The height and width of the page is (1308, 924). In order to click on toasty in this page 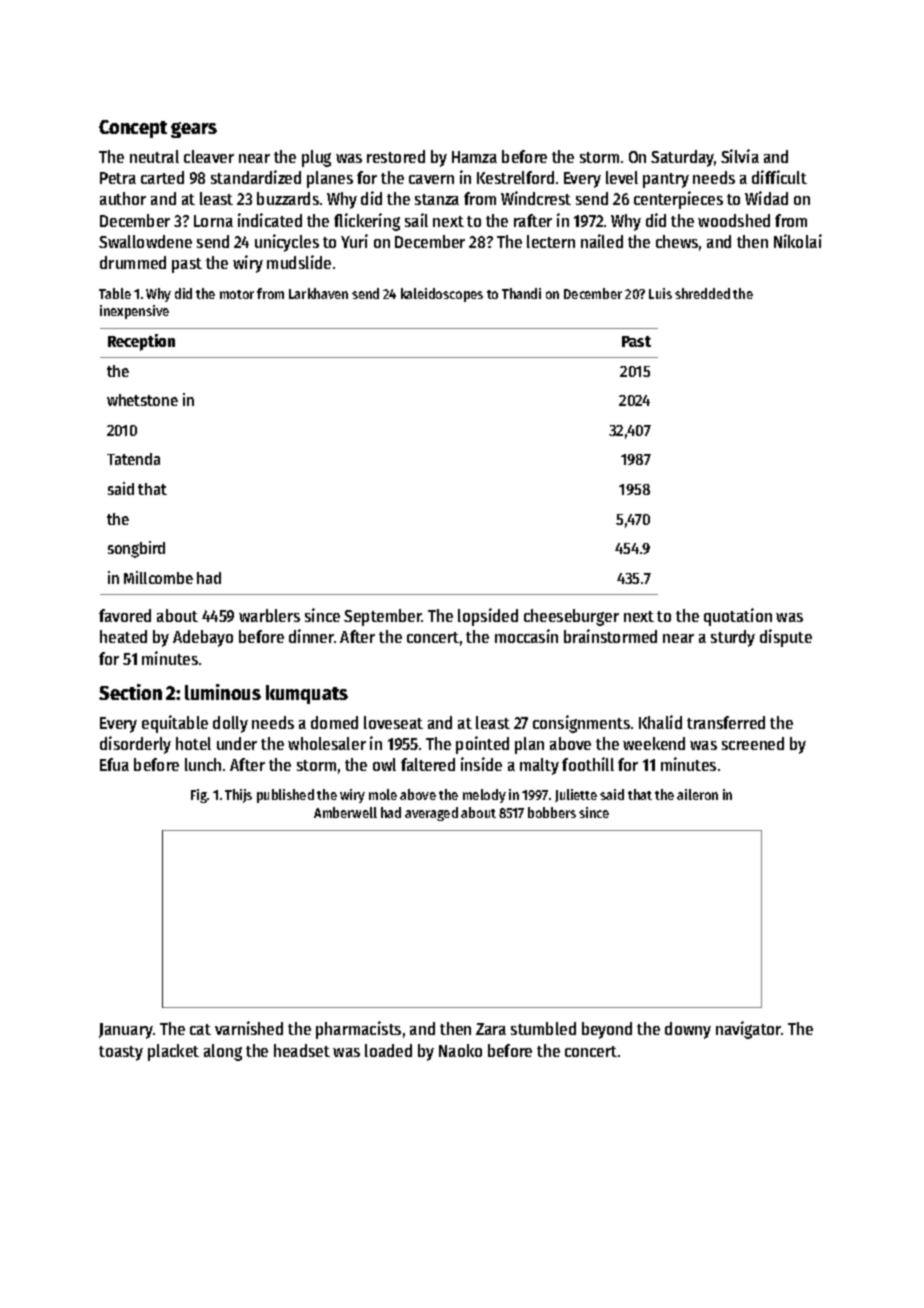, I will do `click(121, 1053)`.
